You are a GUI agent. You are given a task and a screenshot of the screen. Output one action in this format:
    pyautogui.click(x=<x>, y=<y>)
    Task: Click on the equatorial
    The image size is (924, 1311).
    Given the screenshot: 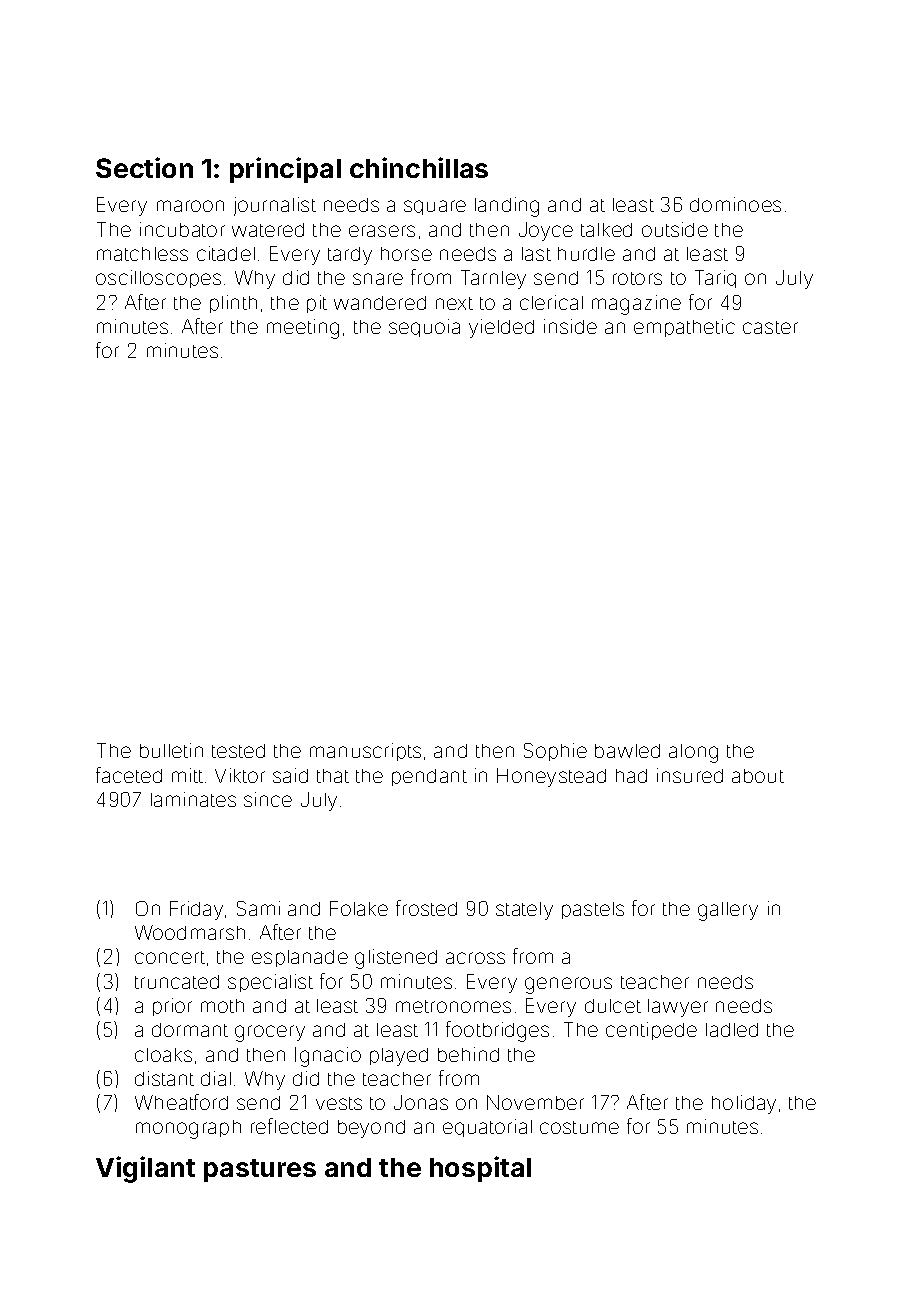 What is the action you would take?
    pyautogui.click(x=487, y=1128)
